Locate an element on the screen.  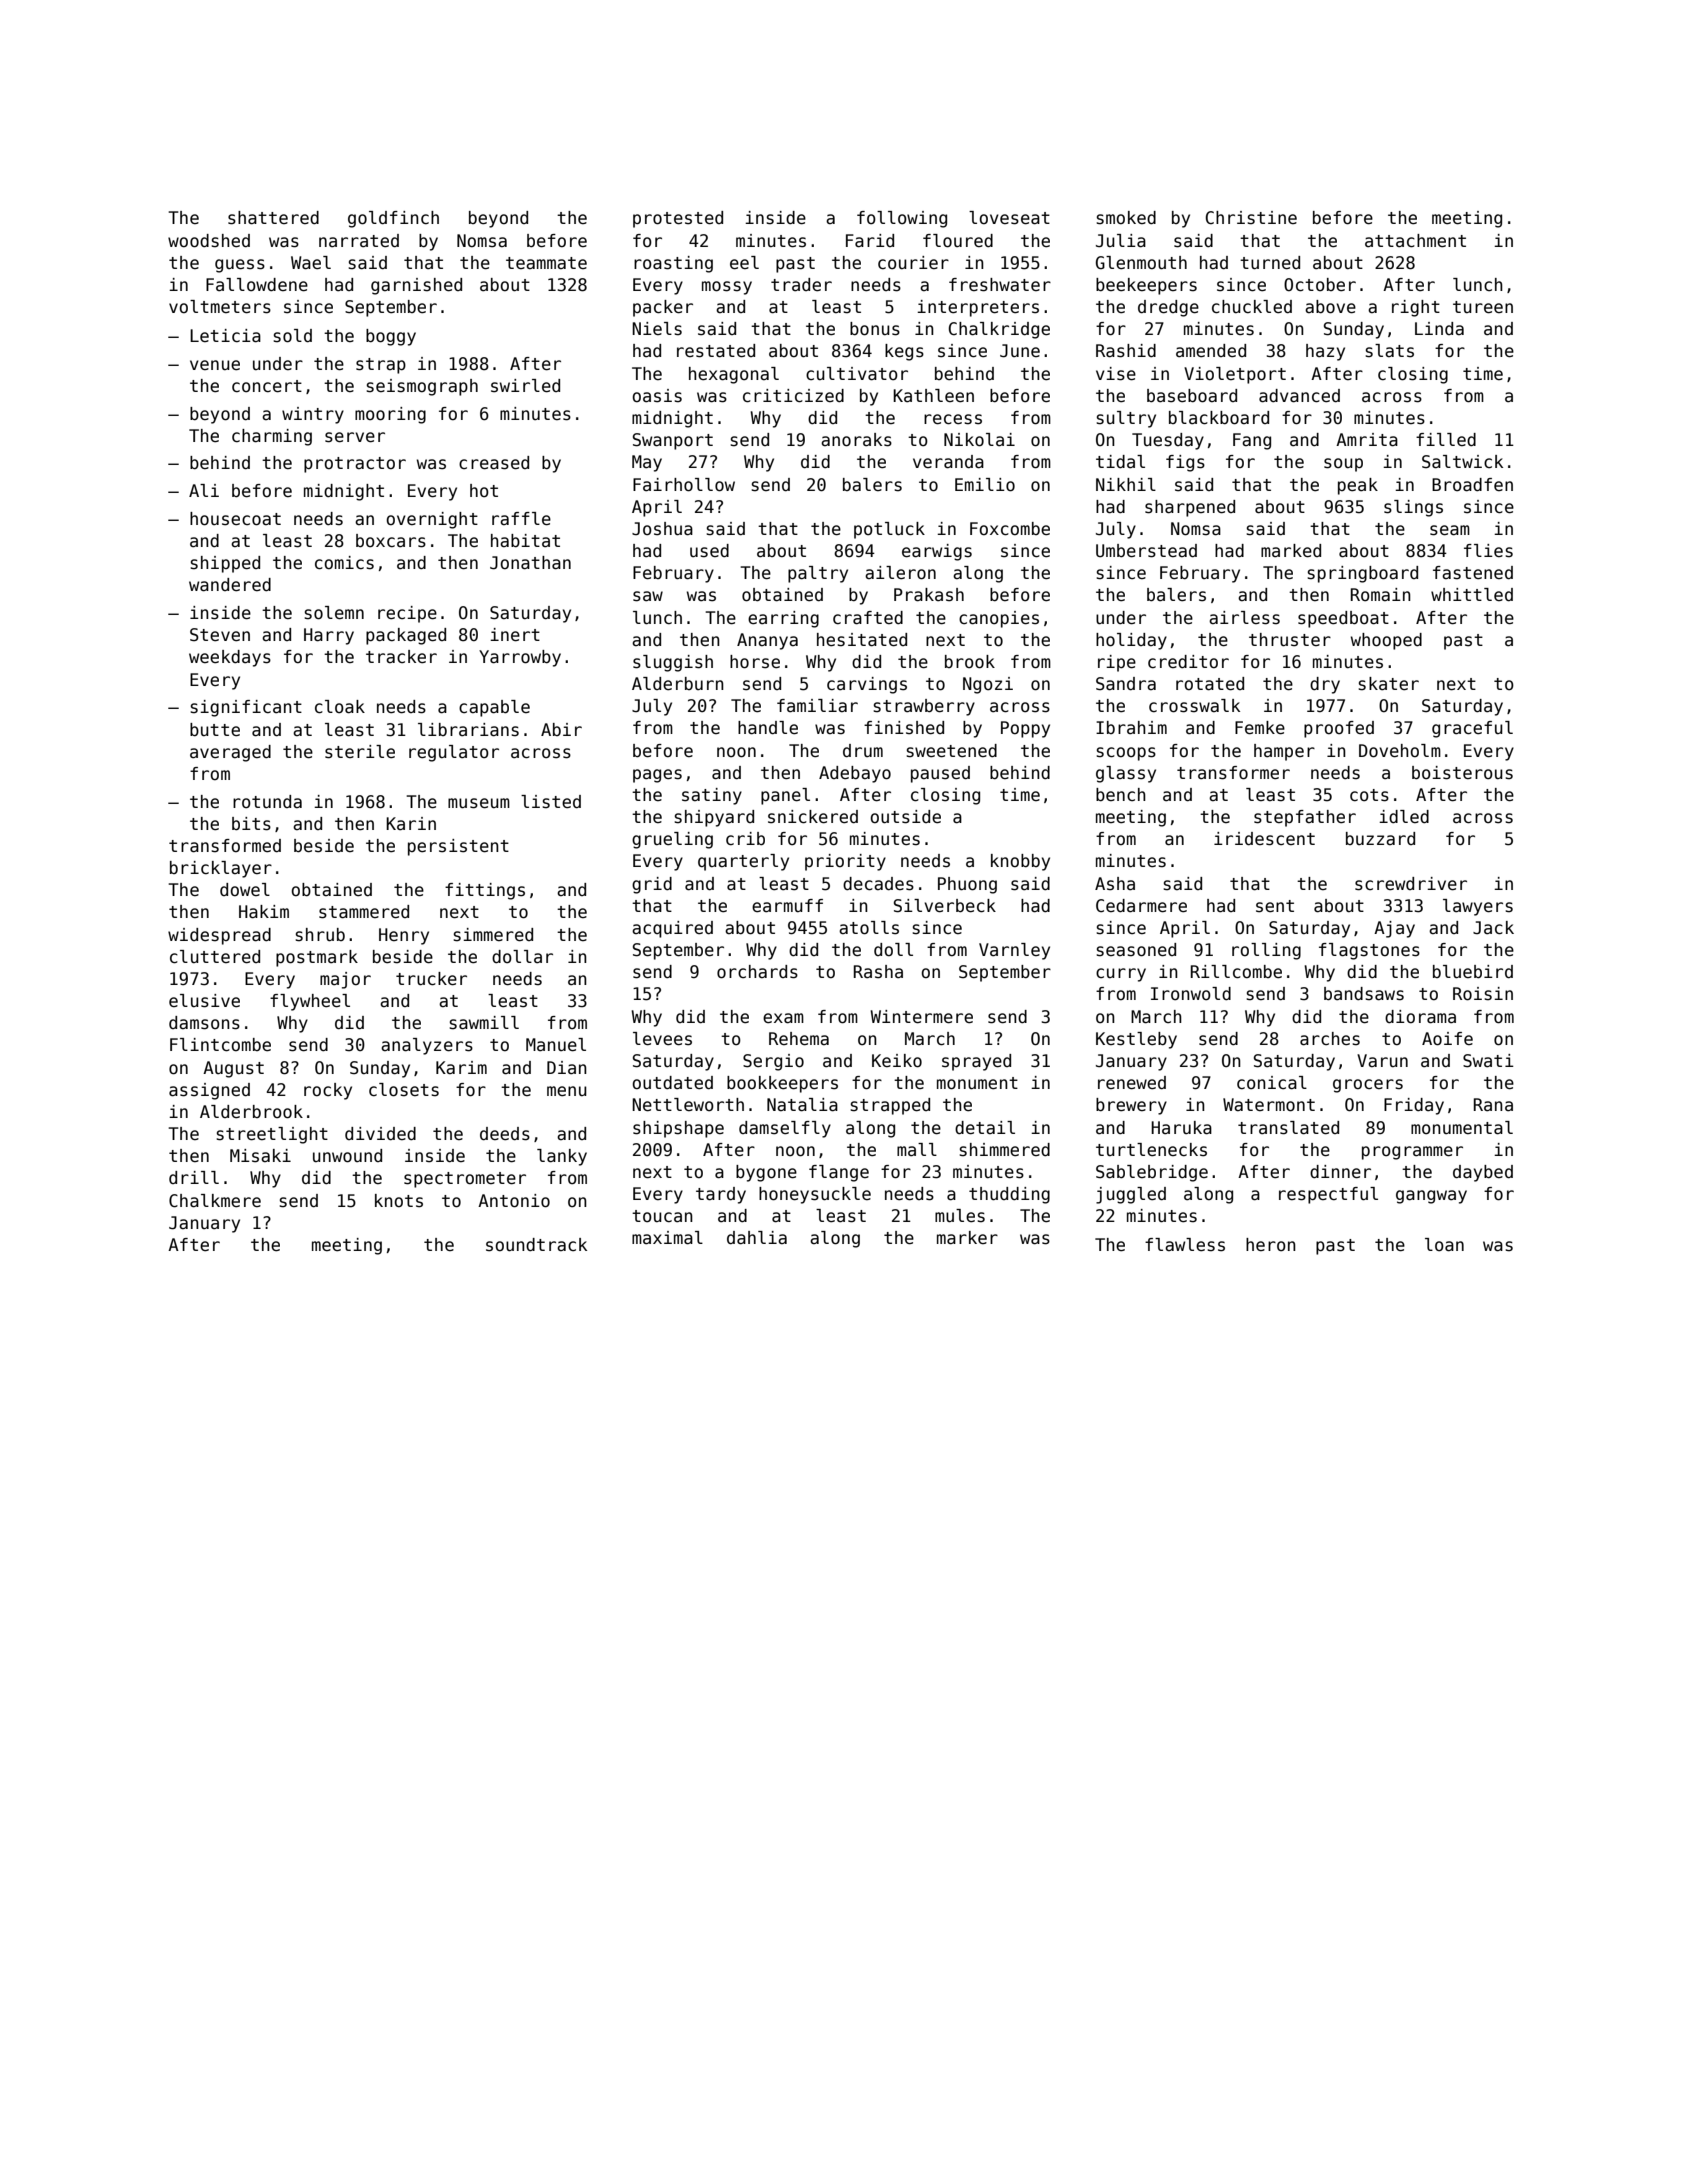
finished is located at coordinates (904, 728).
